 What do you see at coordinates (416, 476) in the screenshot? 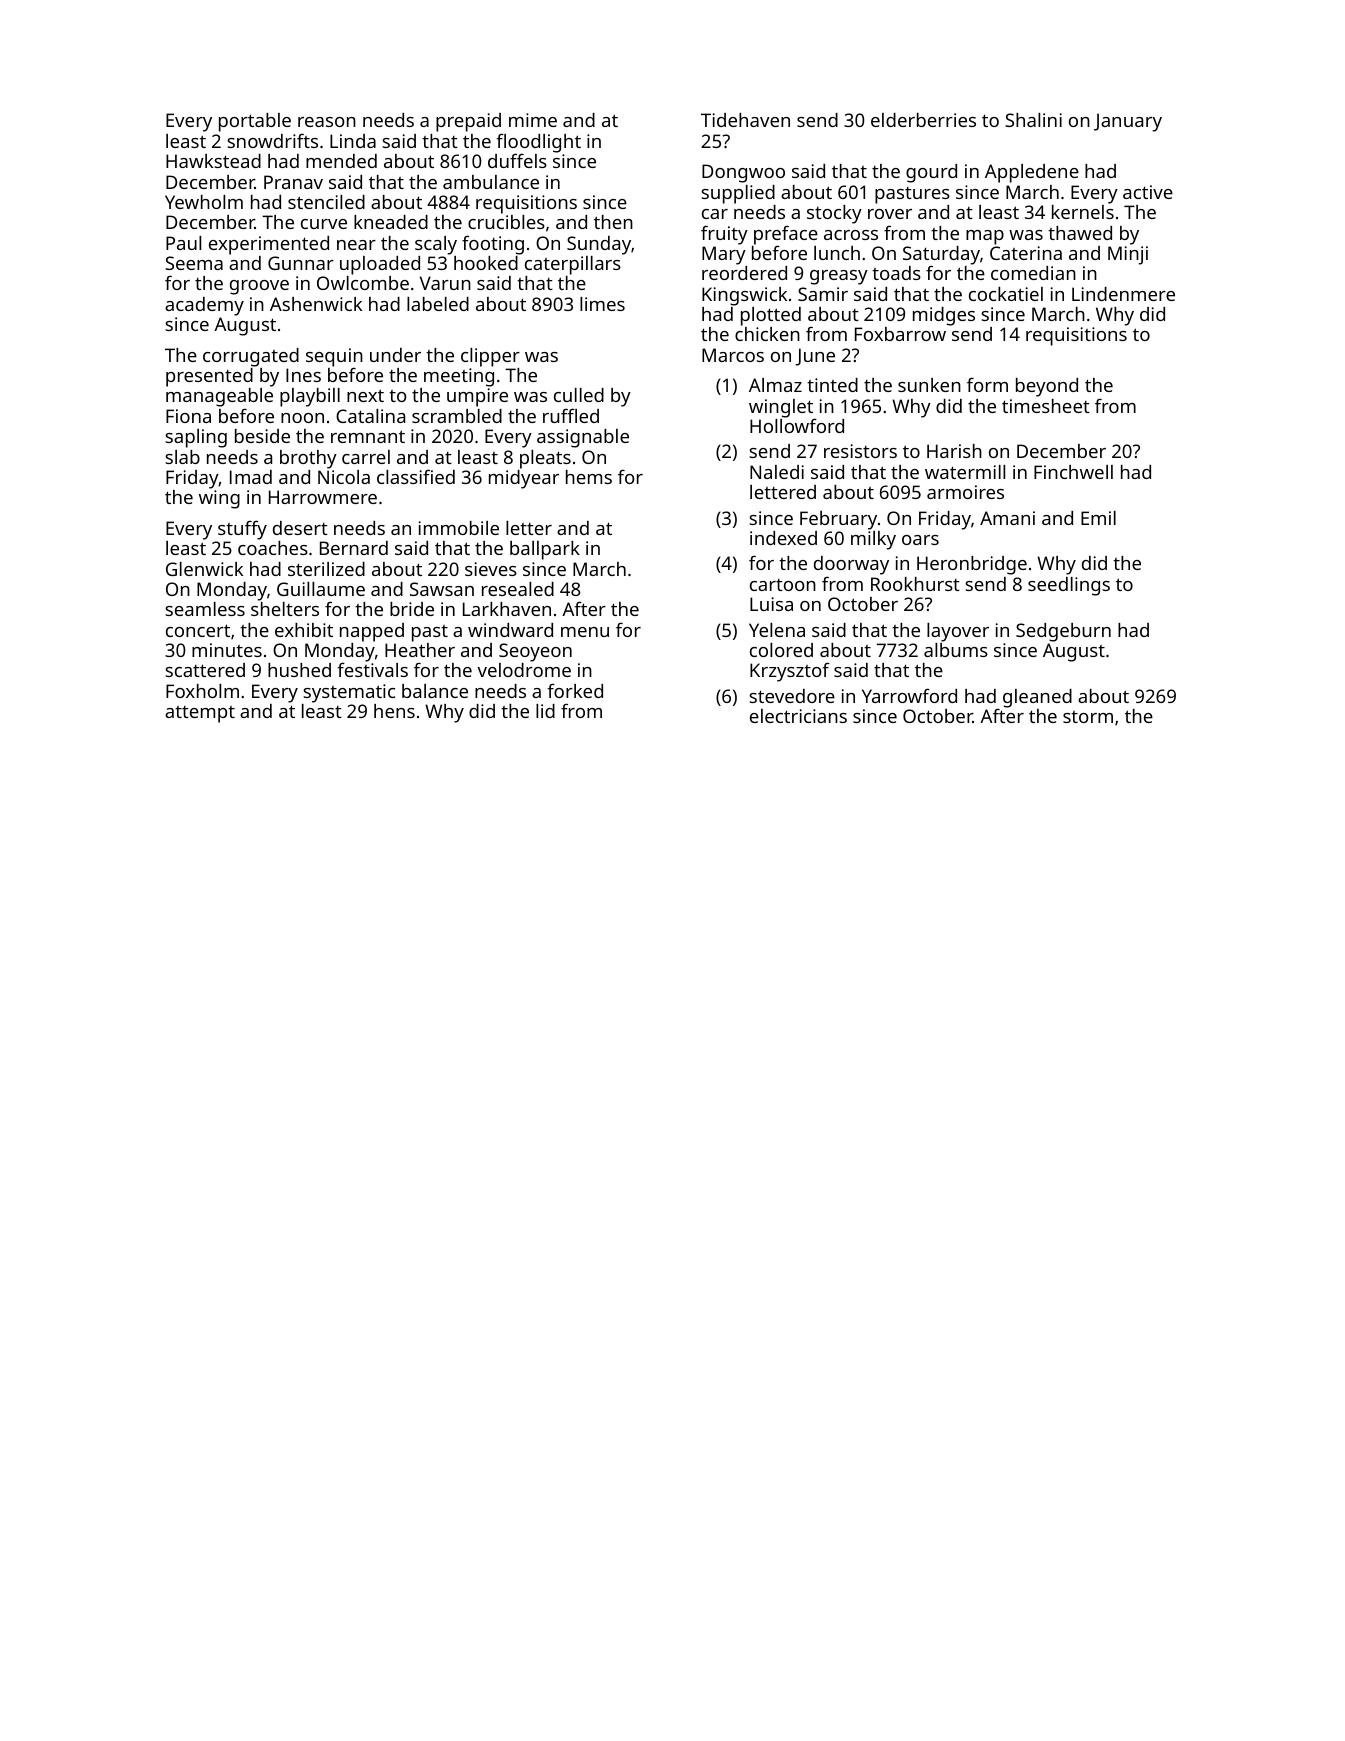
I see `classified` at bounding box center [416, 476].
